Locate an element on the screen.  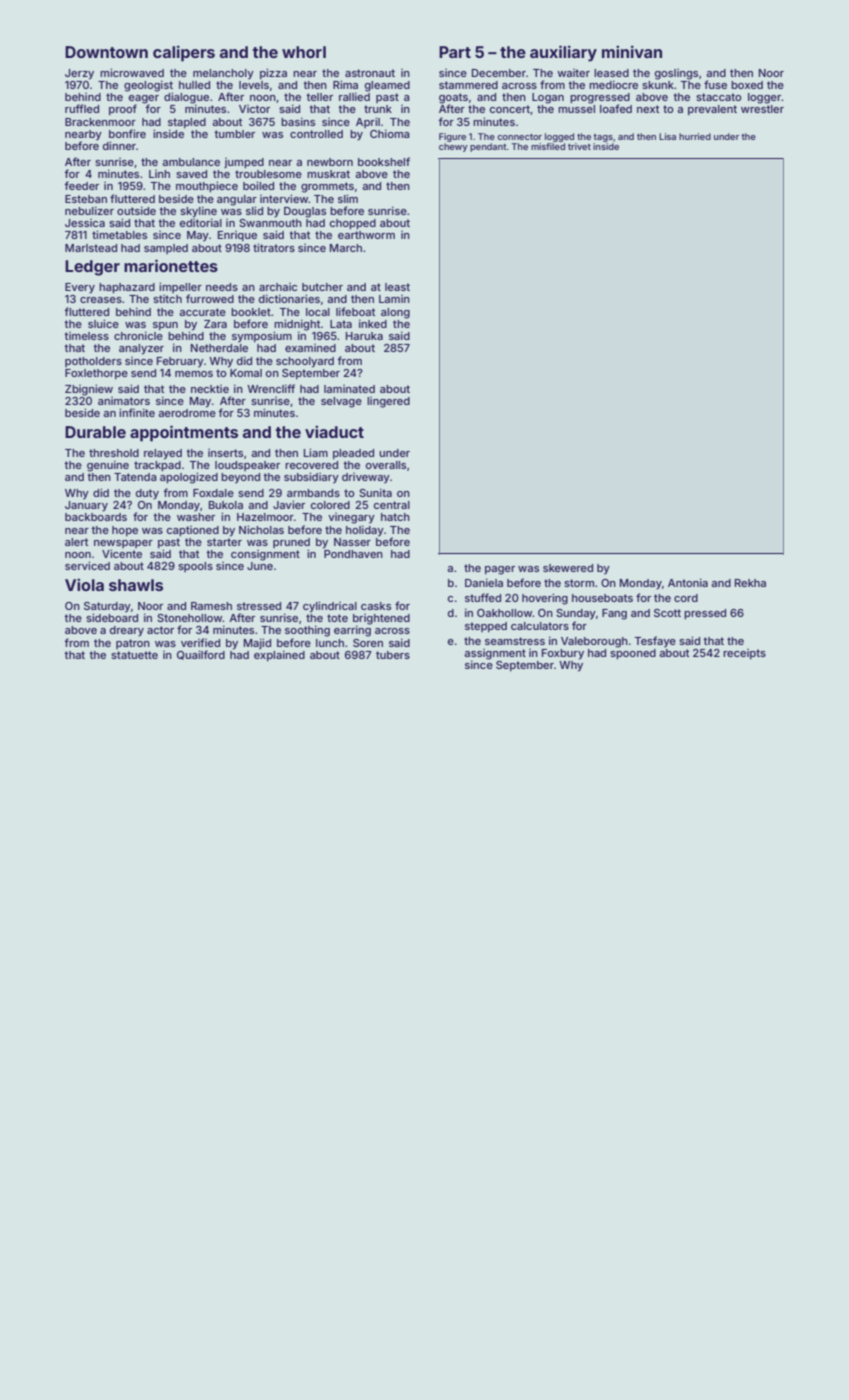
lingered is located at coordinates (388, 402).
